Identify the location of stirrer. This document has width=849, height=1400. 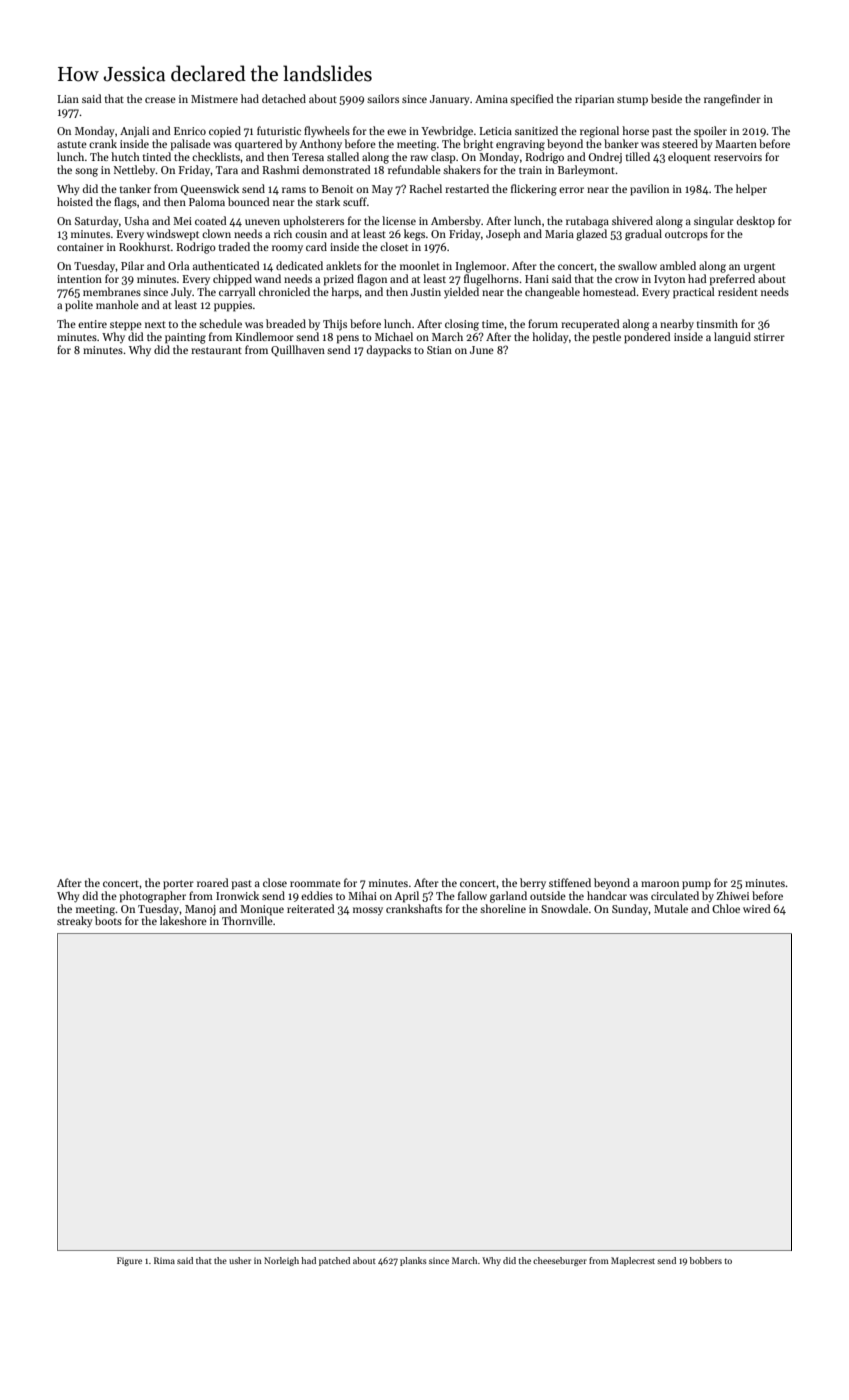
(769, 337).
